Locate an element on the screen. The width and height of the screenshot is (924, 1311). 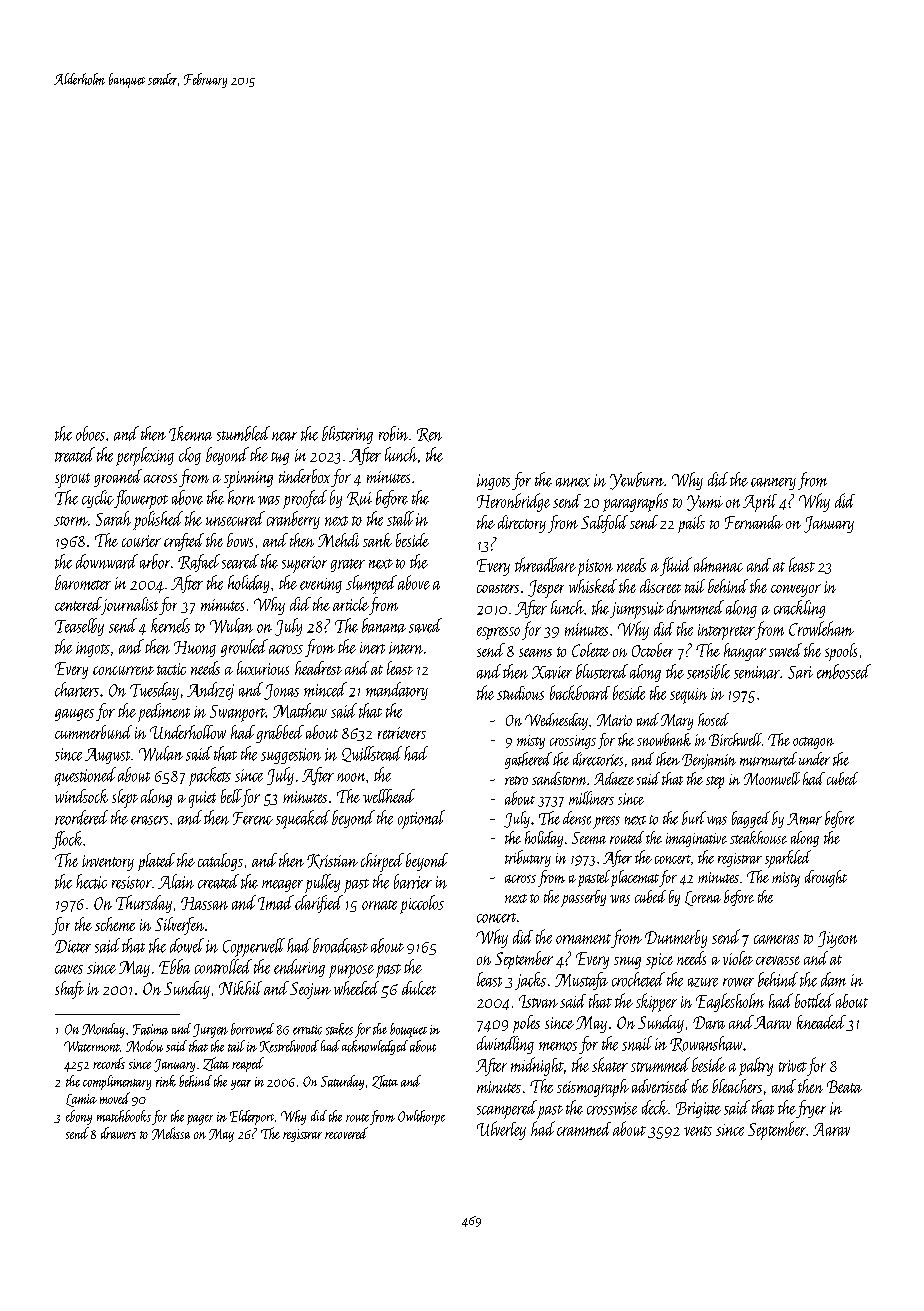
inventory is located at coordinates (108, 863).
